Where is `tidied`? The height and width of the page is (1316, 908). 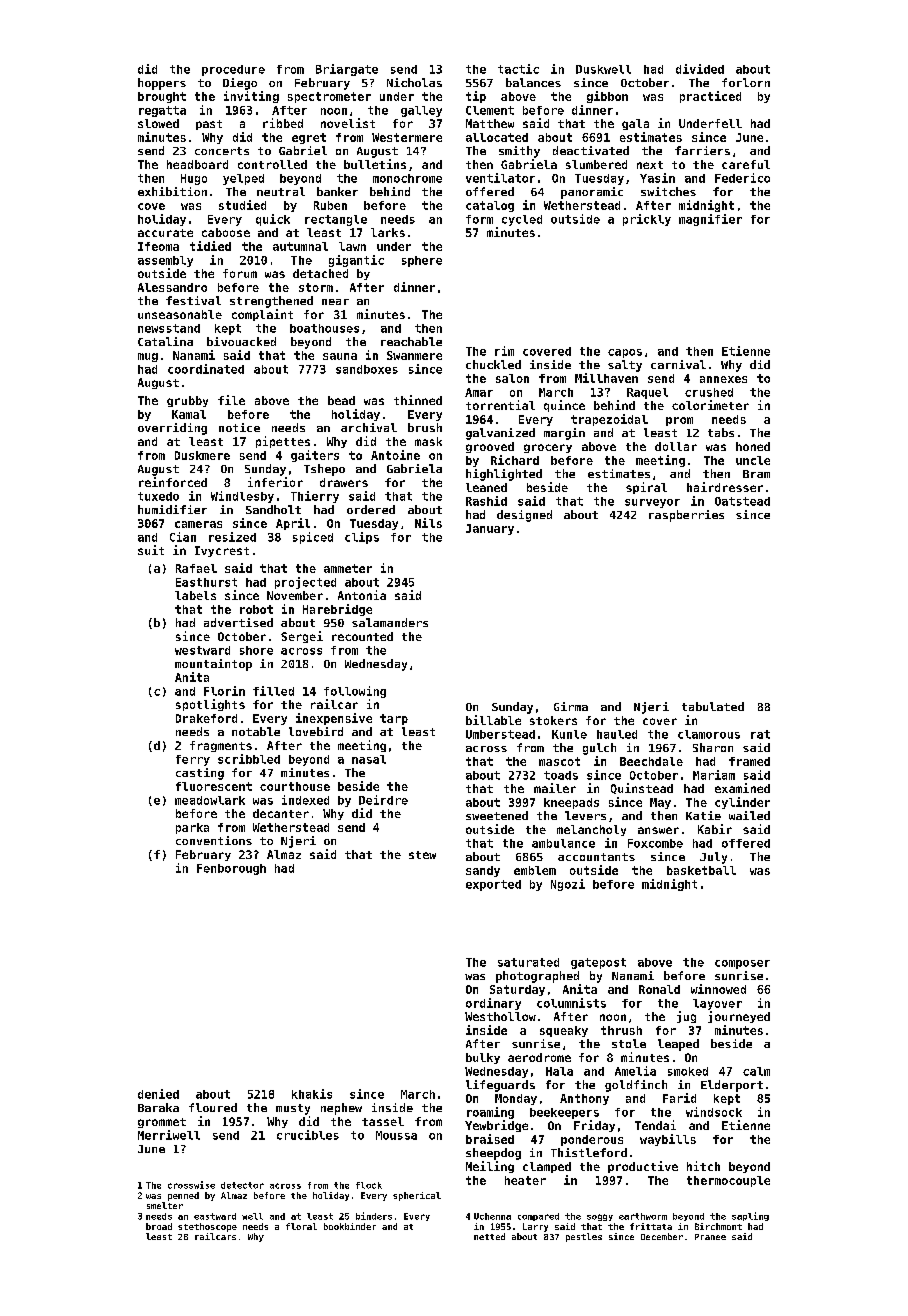
tidied is located at coordinates (210, 246).
